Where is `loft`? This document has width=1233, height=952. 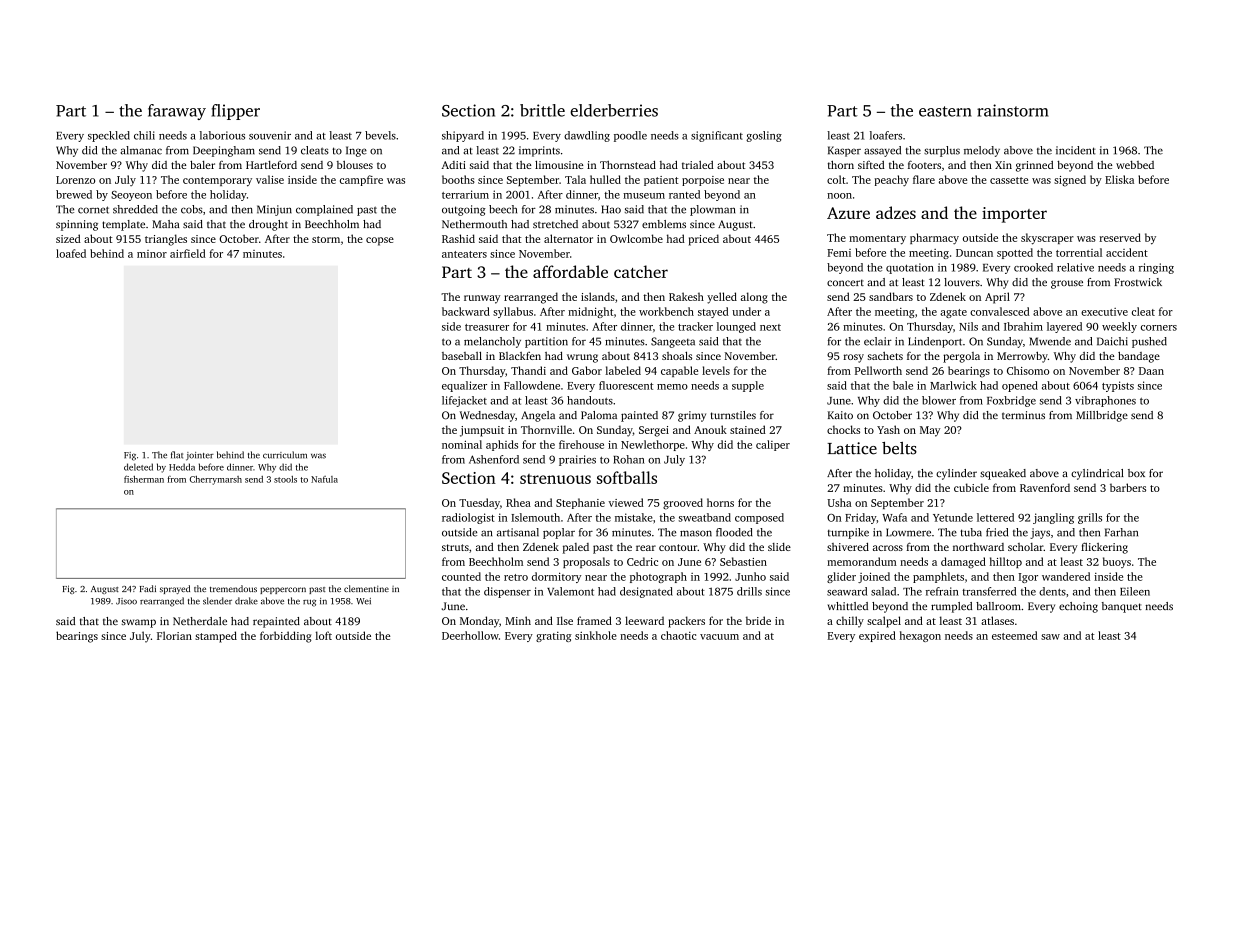
loft is located at coordinates (323, 635).
